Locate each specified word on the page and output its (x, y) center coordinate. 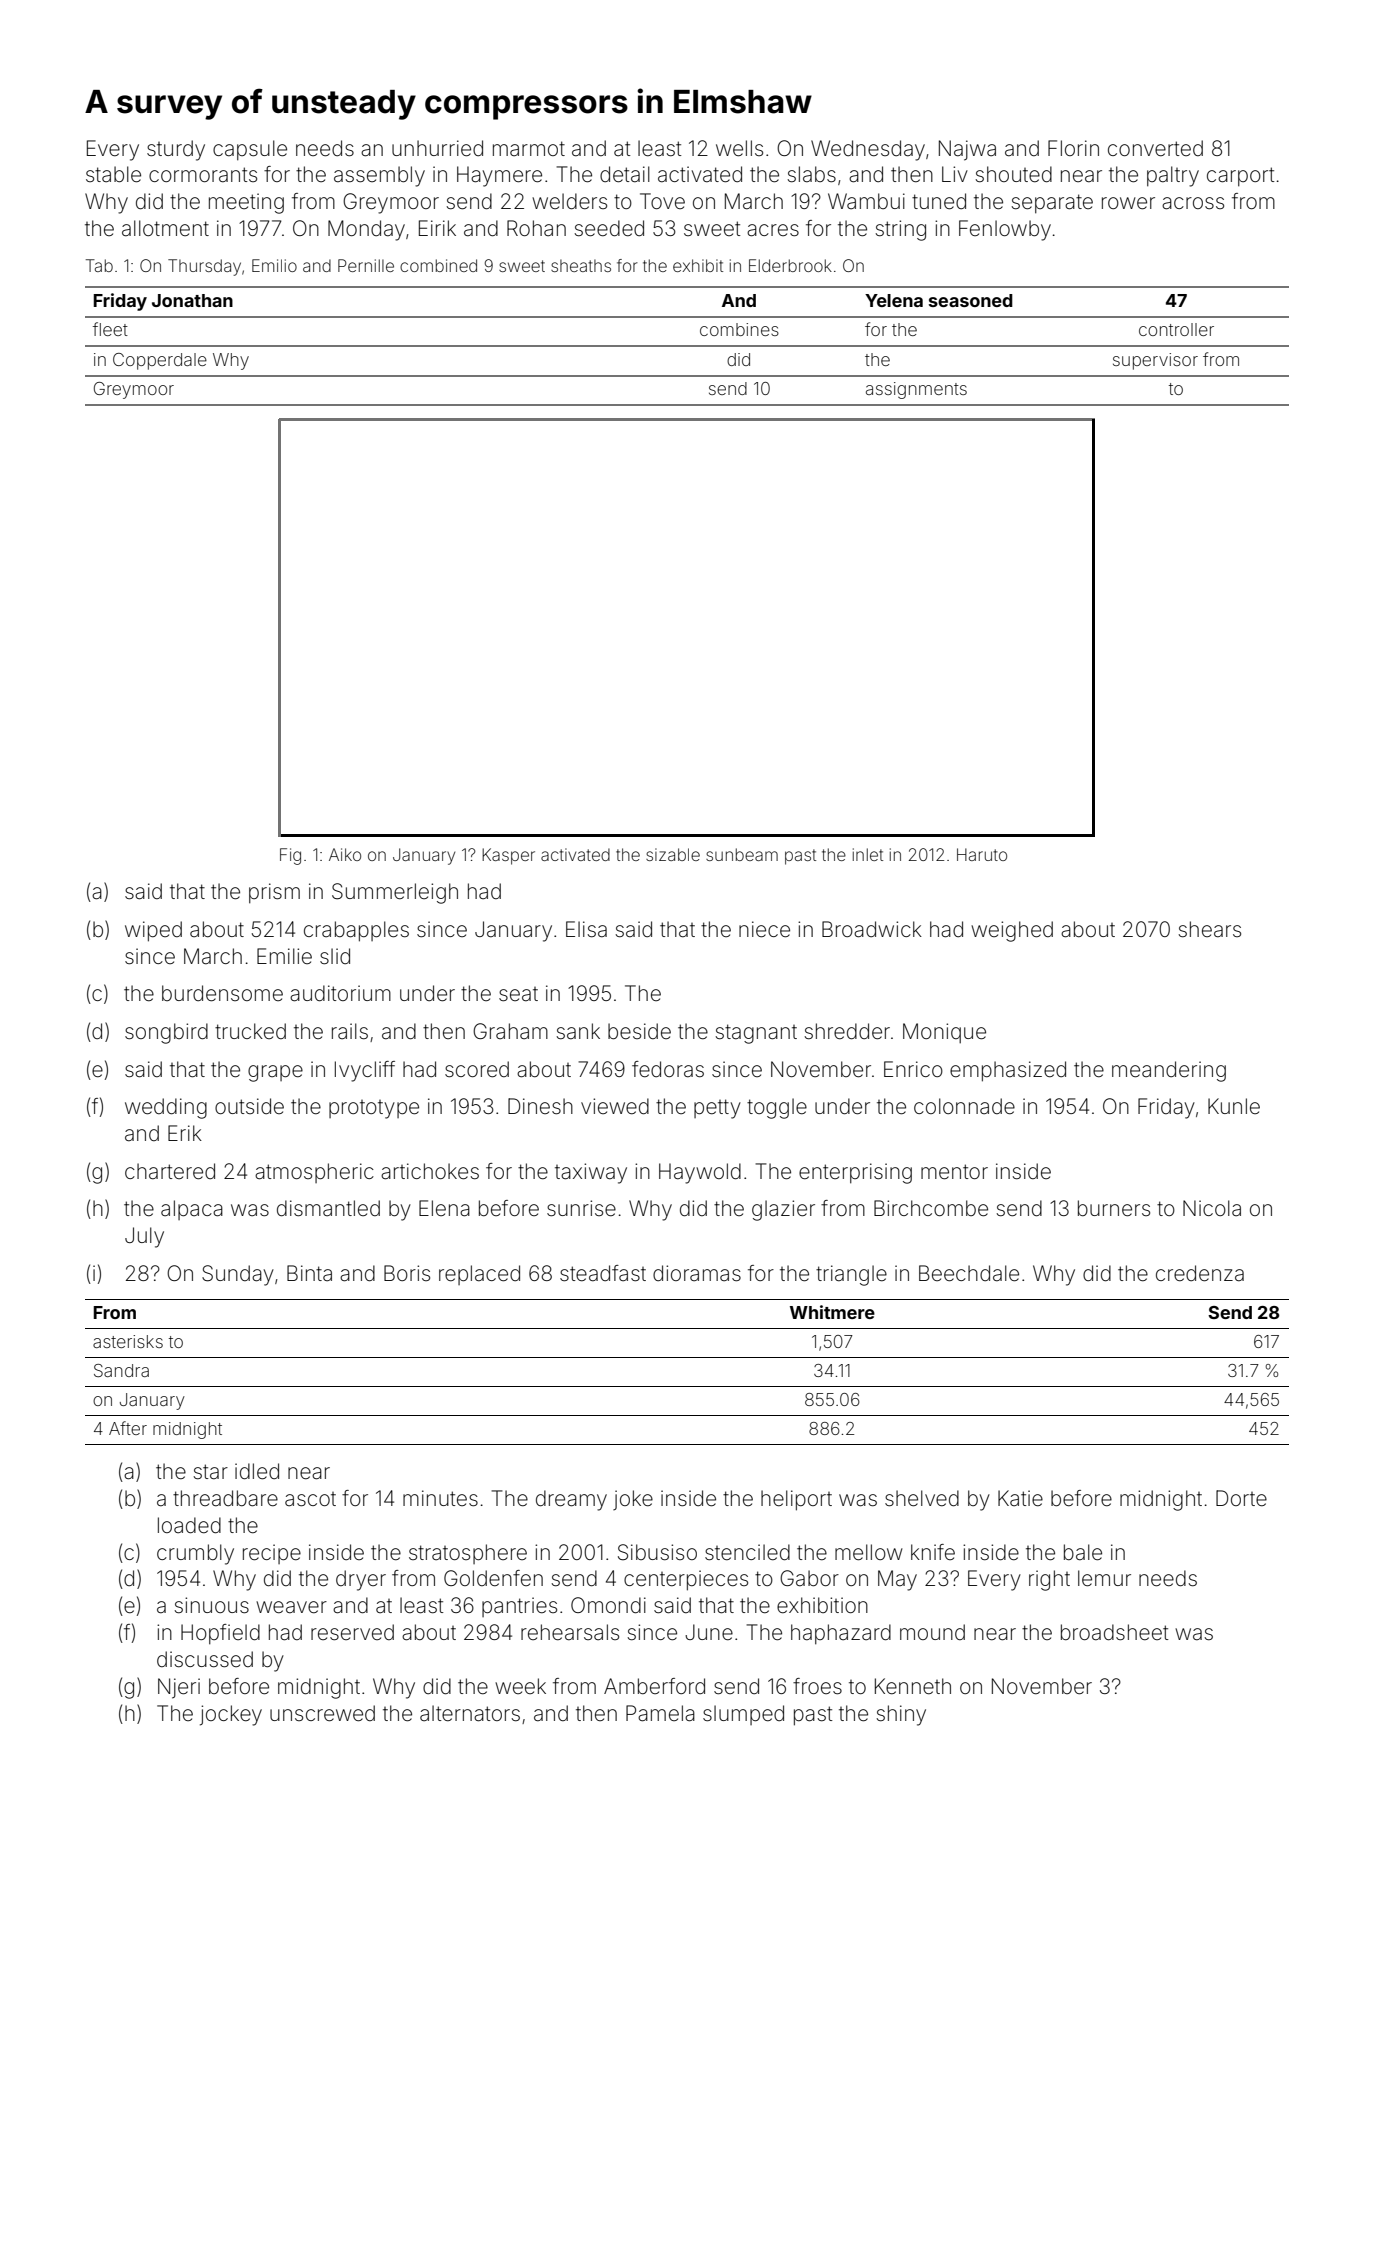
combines (739, 329)
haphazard (841, 1634)
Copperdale (160, 361)
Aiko (345, 854)
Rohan (536, 228)
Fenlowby (1005, 230)
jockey (231, 1715)
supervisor (1155, 361)
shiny (901, 1715)
